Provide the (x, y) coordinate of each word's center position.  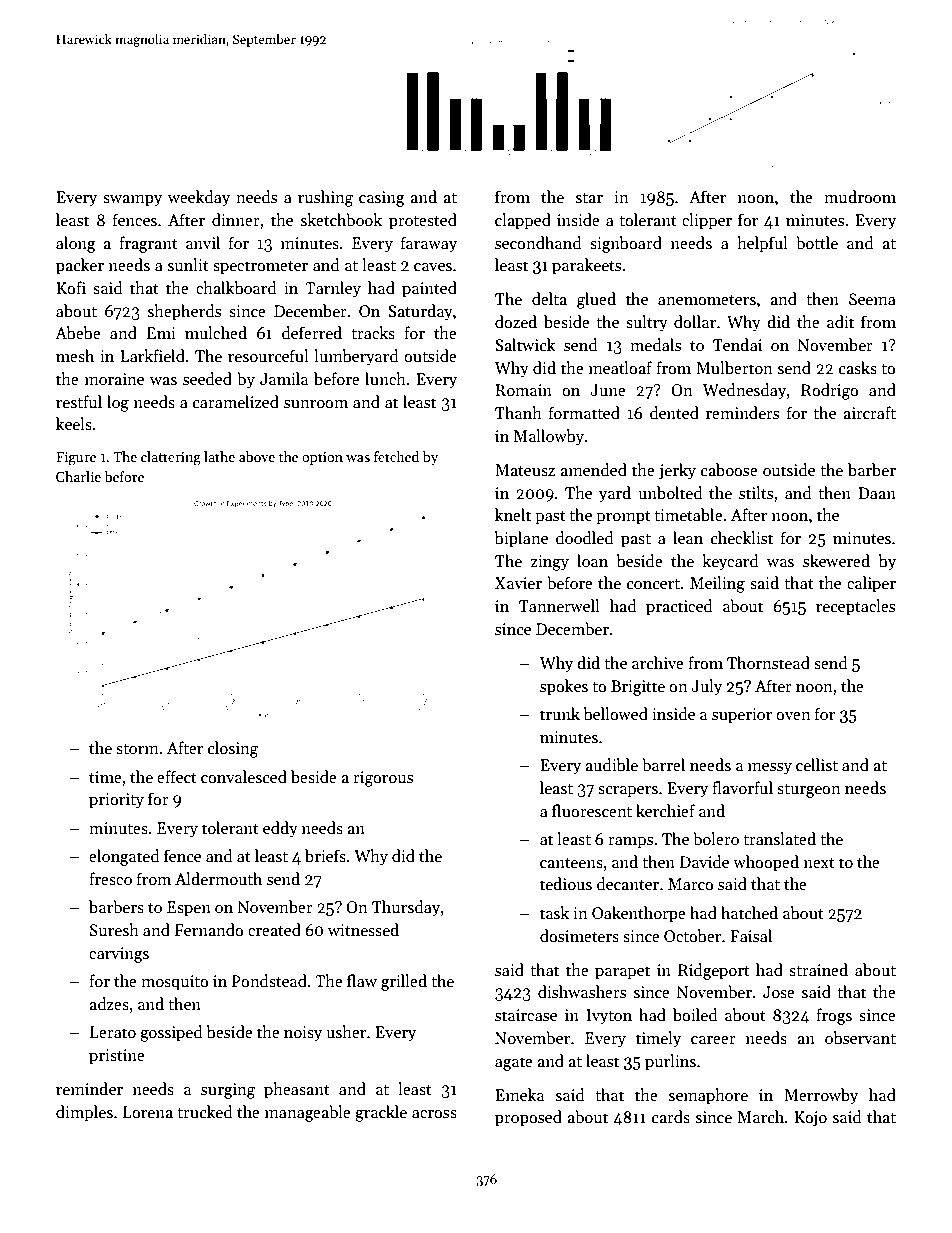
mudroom (860, 196)
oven (793, 716)
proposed (528, 1118)
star (589, 198)
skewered (836, 560)
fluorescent (592, 810)
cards (671, 1117)
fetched (396, 456)
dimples (84, 1113)
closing (233, 749)
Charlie (78, 476)
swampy (132, 201)
